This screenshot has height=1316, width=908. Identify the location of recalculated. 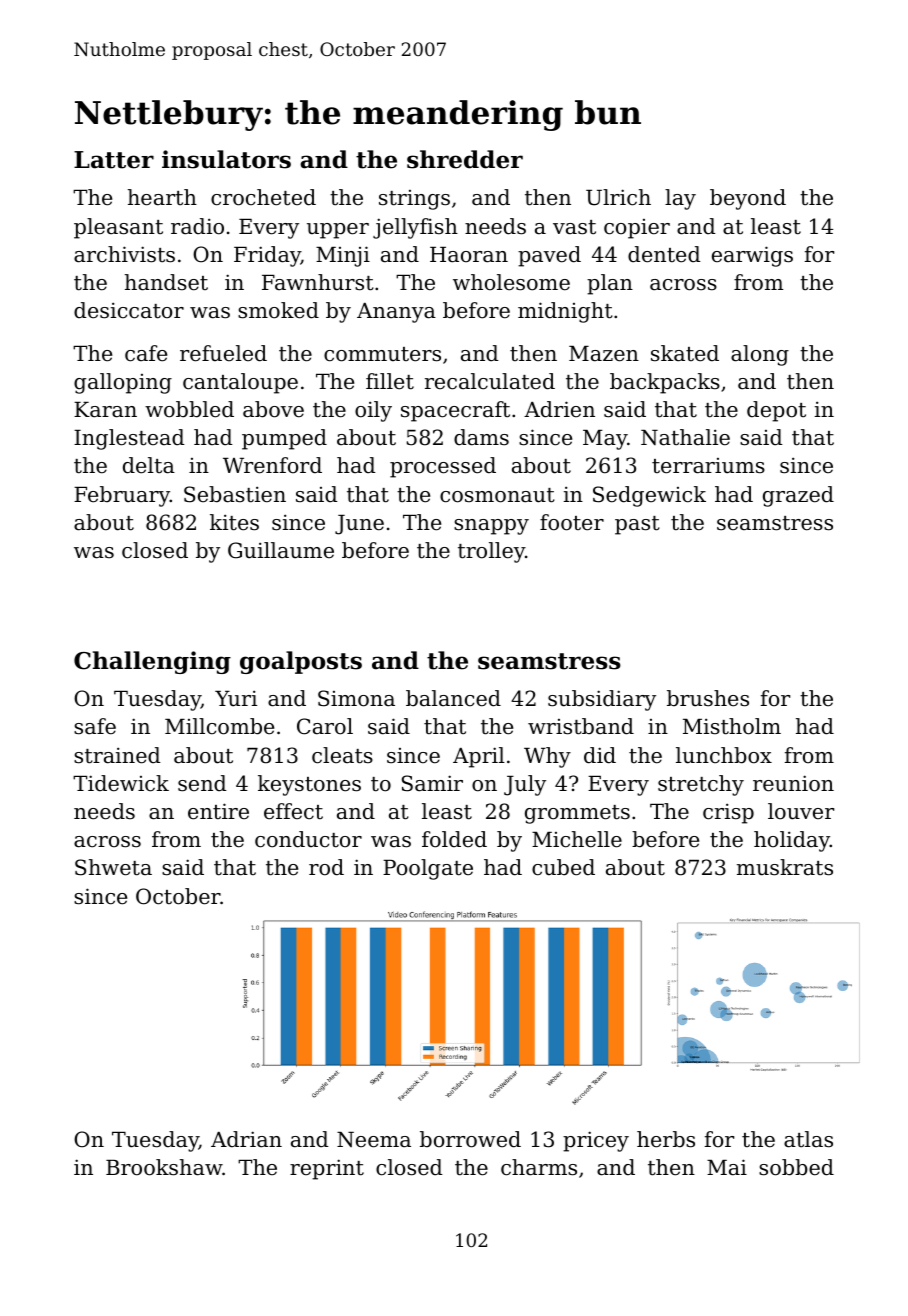
(490, 381).
